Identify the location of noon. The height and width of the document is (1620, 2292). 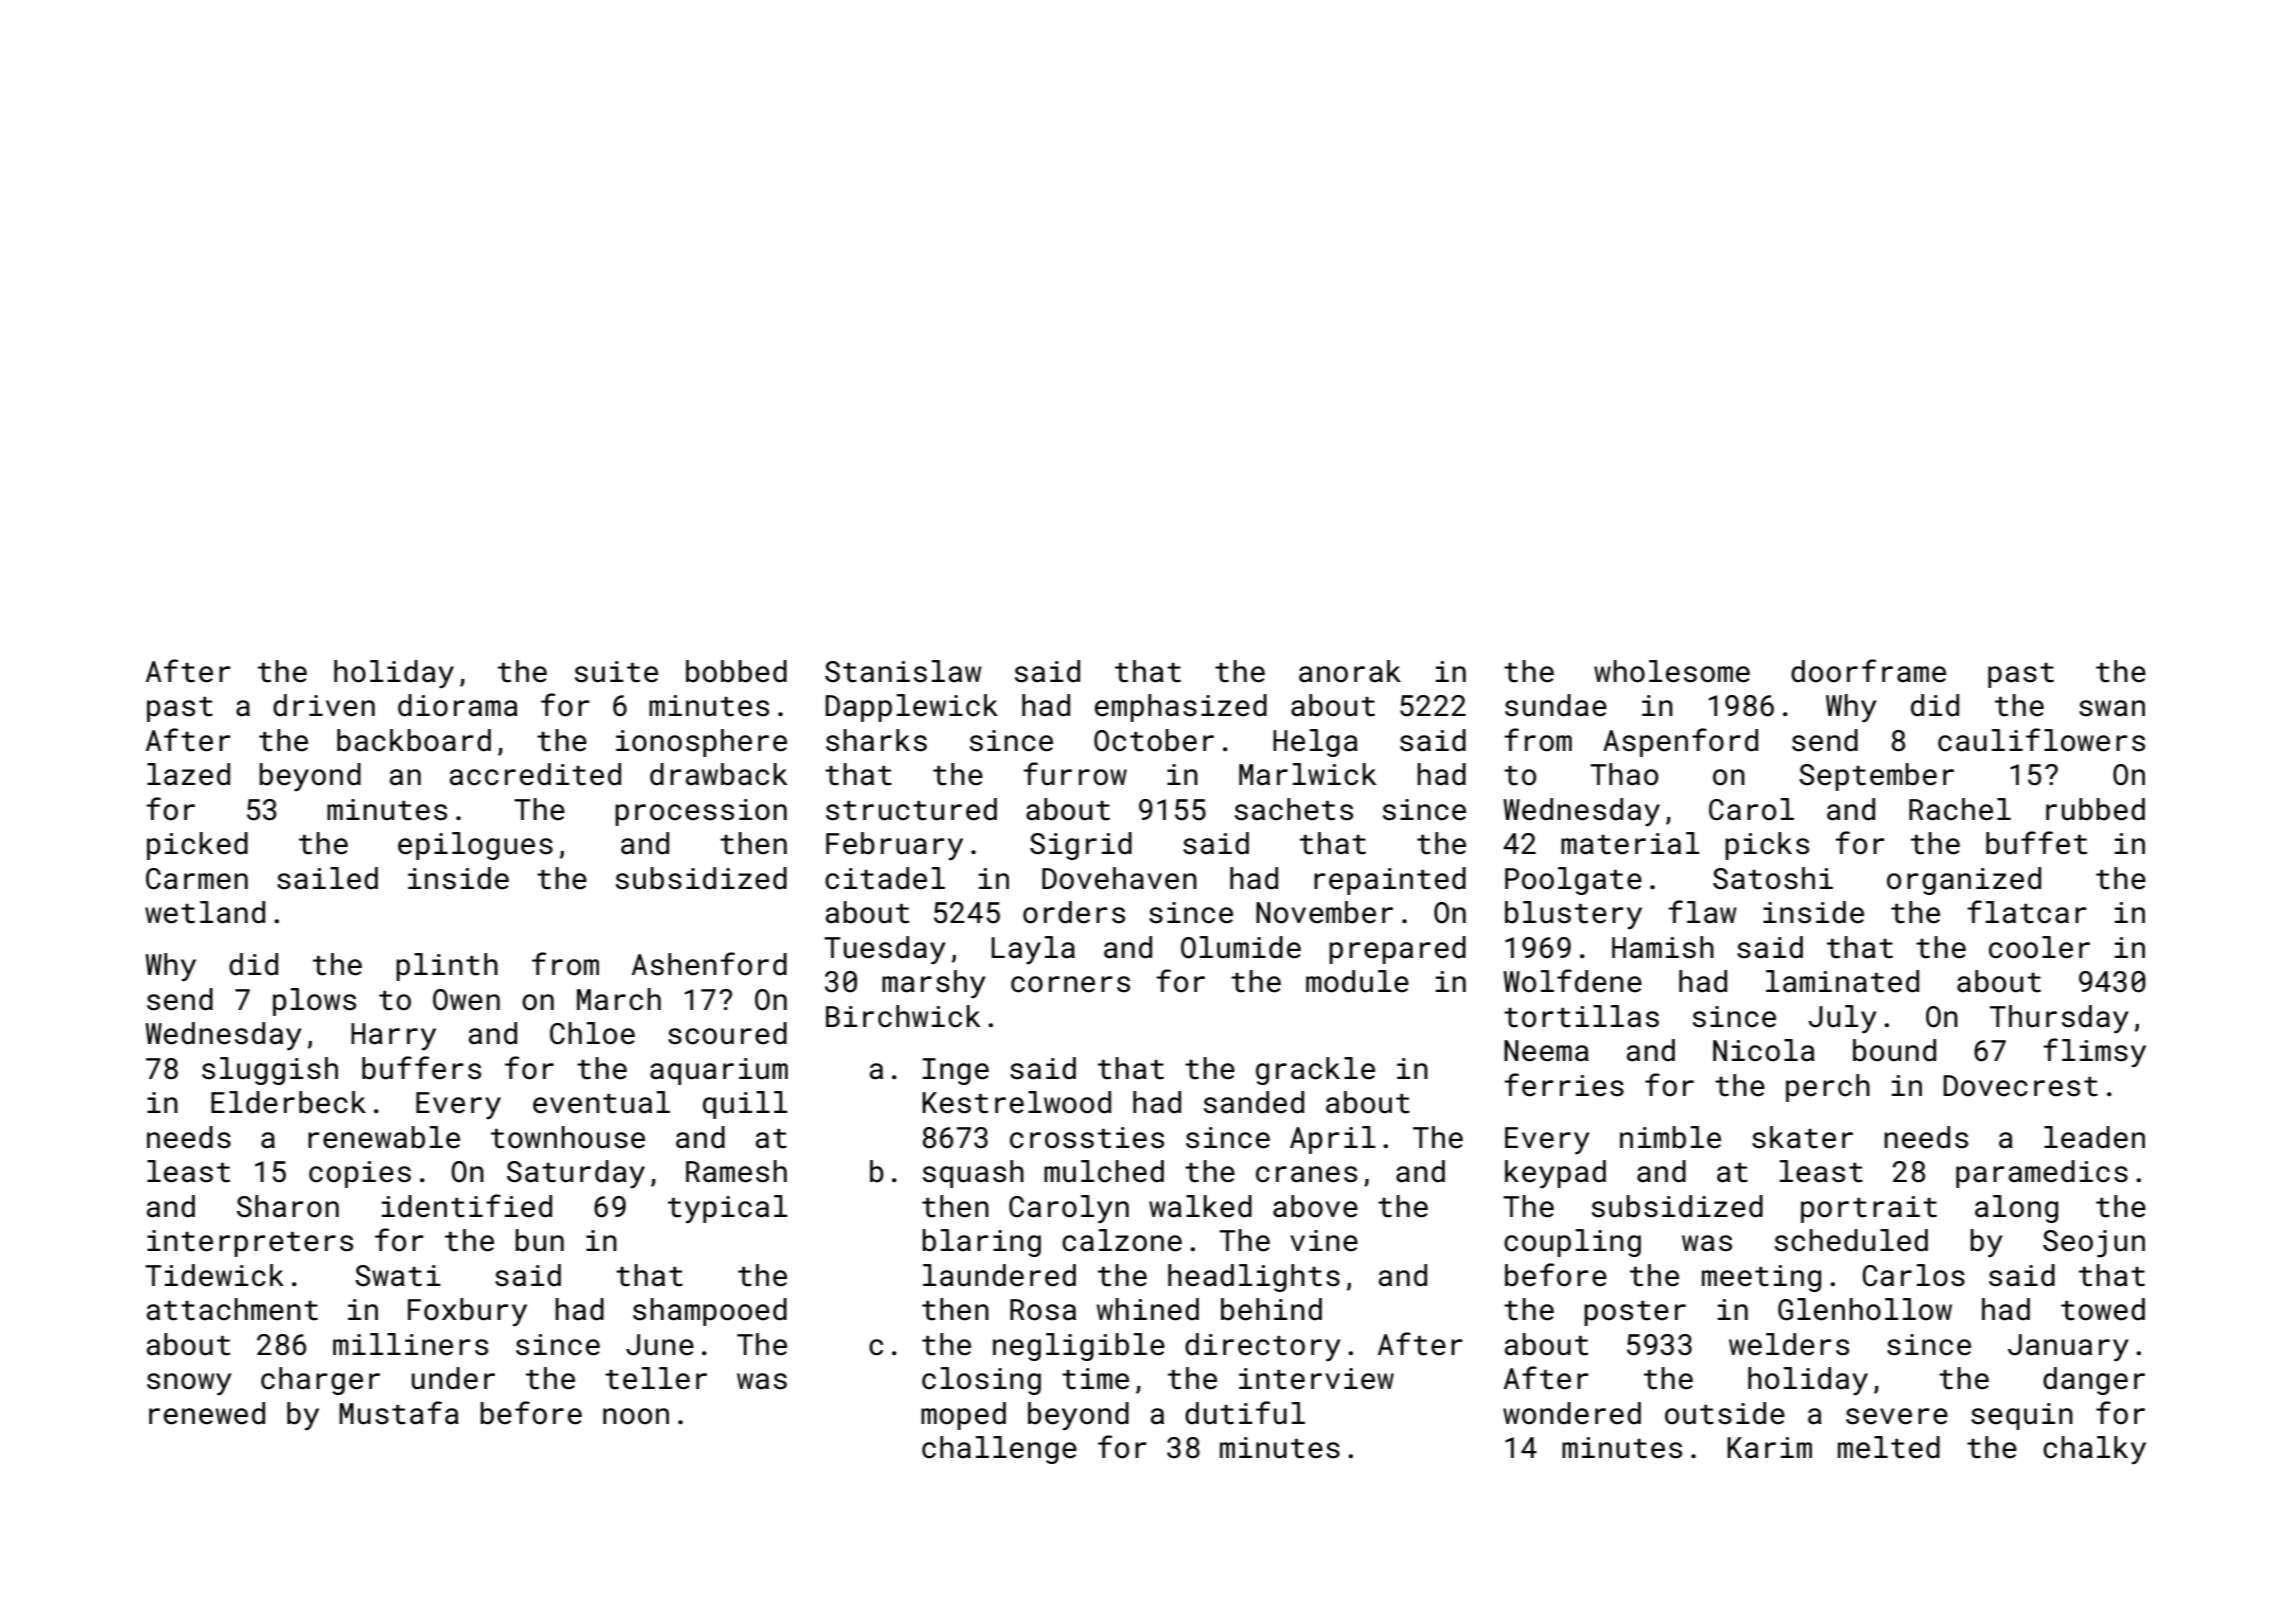
(636, 1416).
